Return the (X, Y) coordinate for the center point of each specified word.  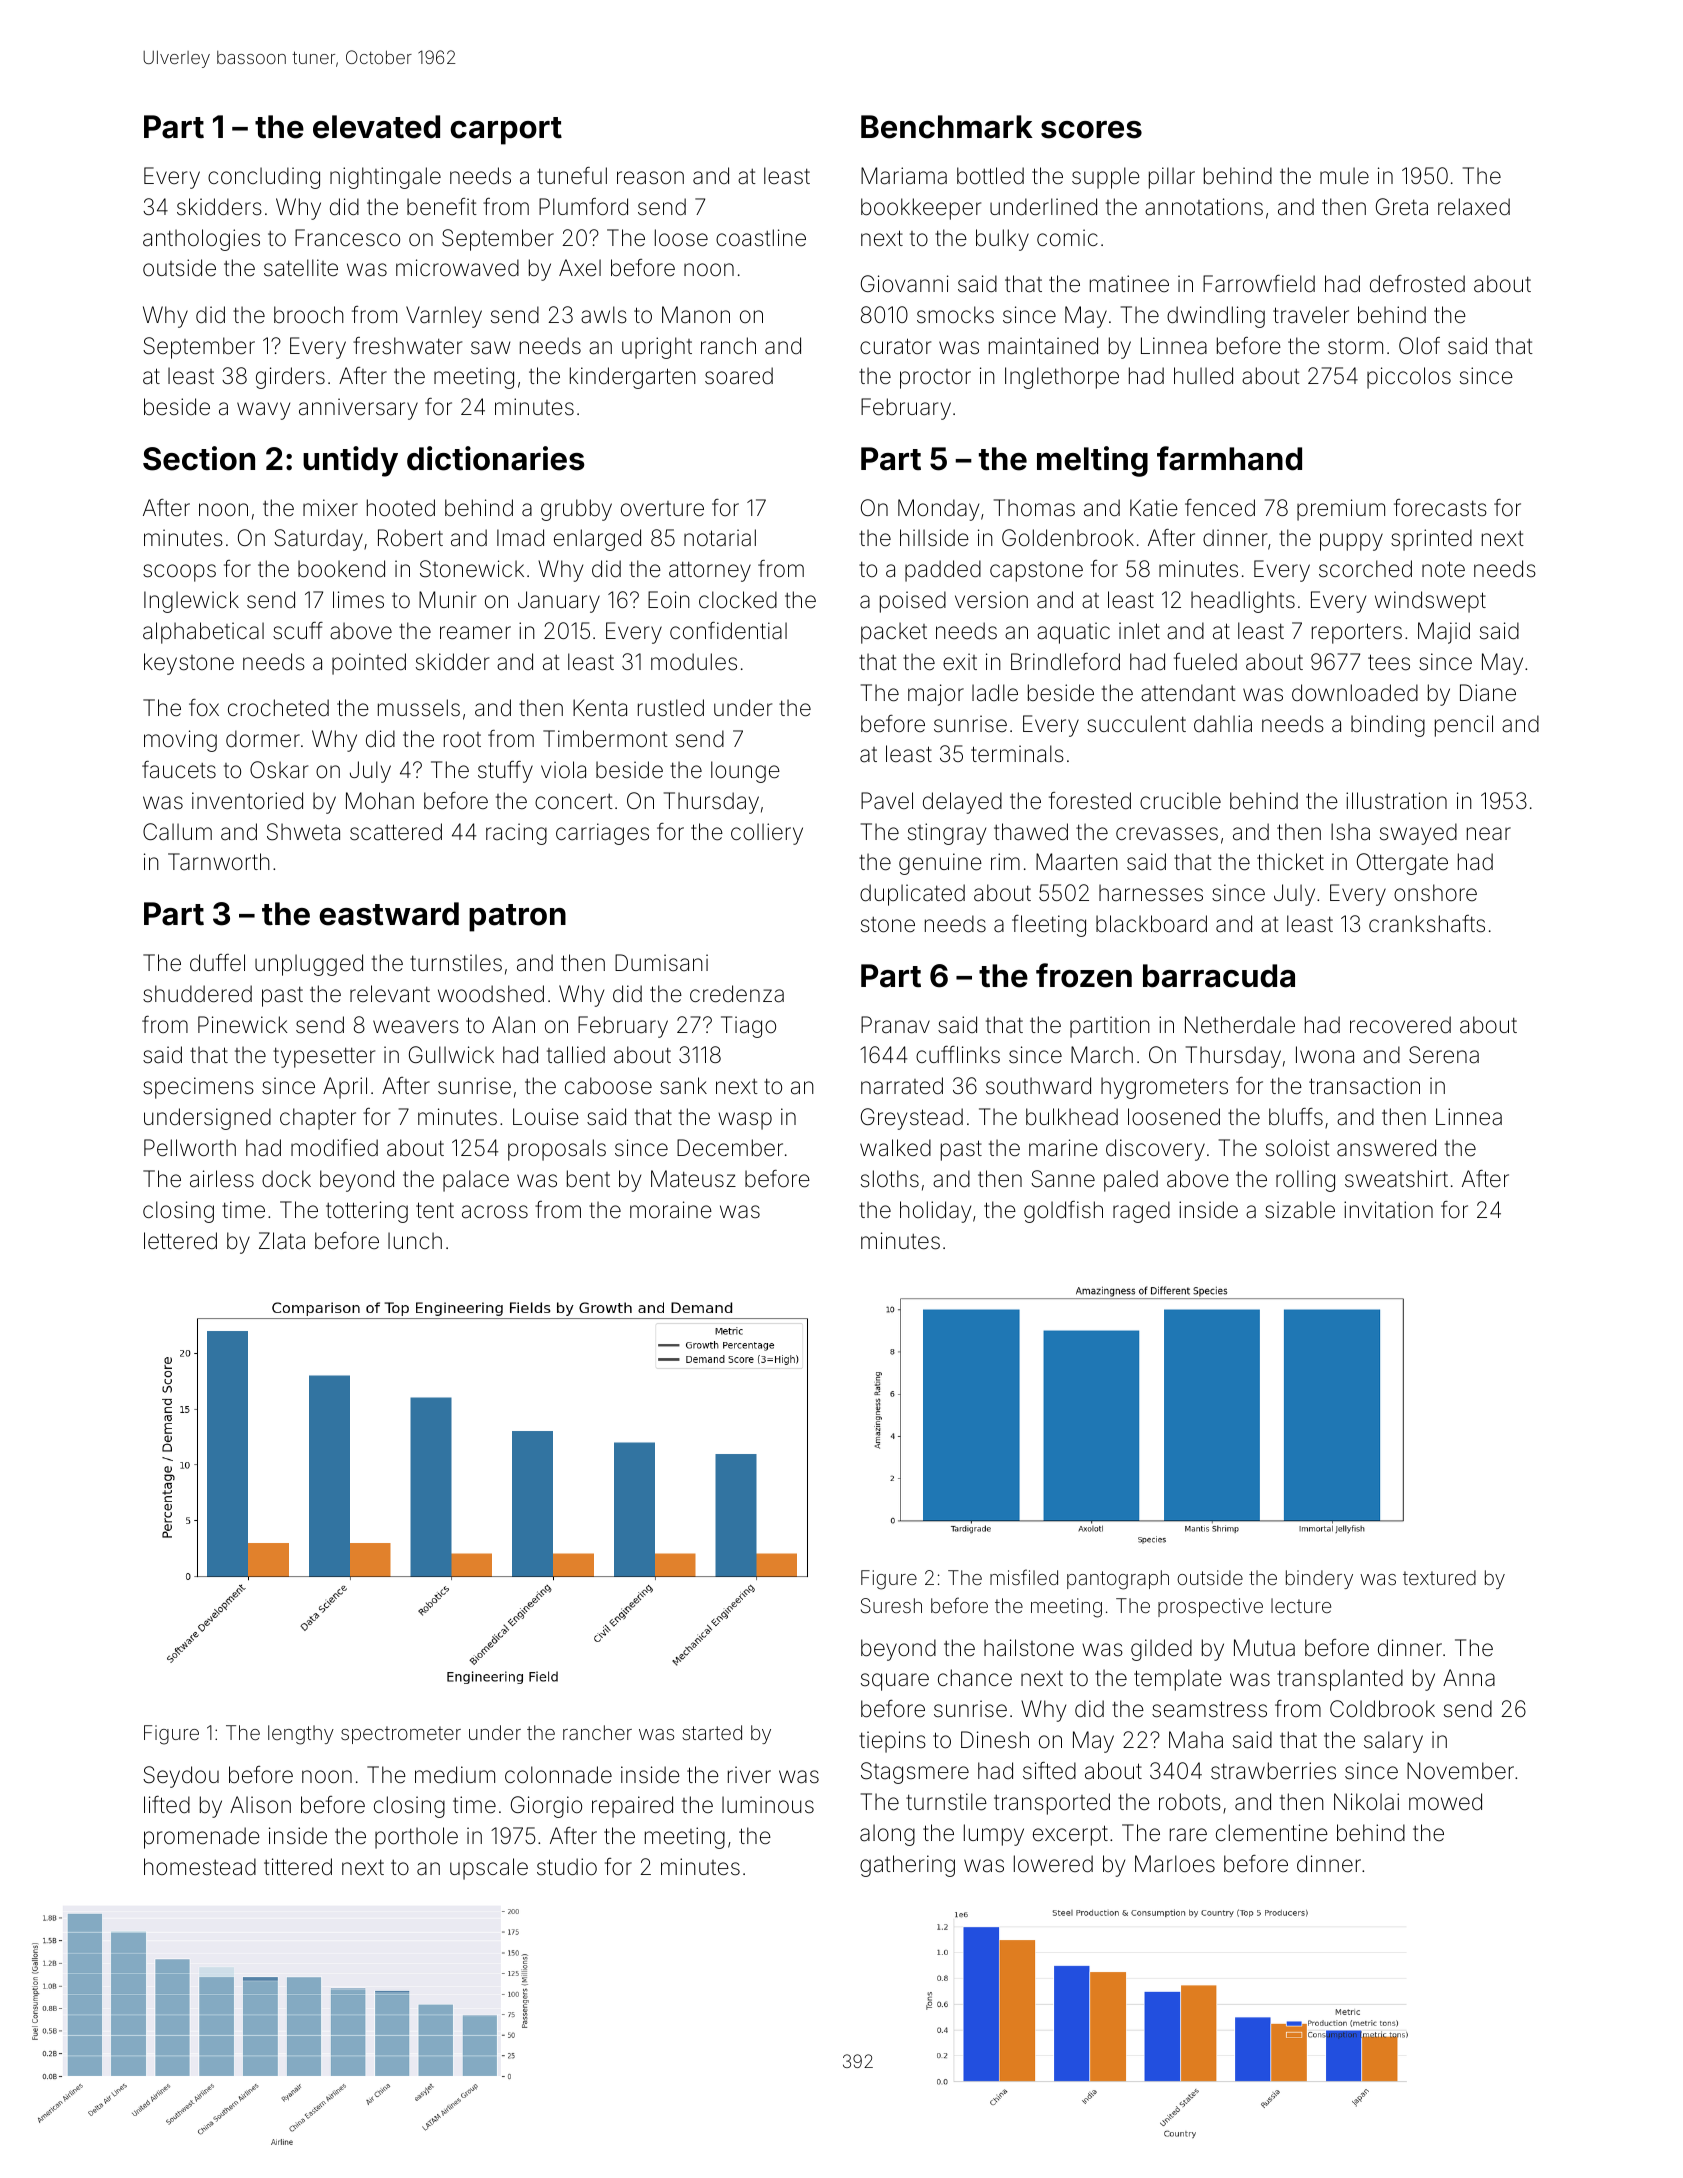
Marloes (1175, 1864)
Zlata (282, 1241)
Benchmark (947, 127)
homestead (200, 1867)
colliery (767, 834)
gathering (907, 1866)
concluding (264, 178)
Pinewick (243, 1024)
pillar (1172, 178)
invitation (1388, 1210)
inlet (1139, 630)
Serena (1444, 1055)
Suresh (891, 1605)
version (991, 600)
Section (199, 458)
